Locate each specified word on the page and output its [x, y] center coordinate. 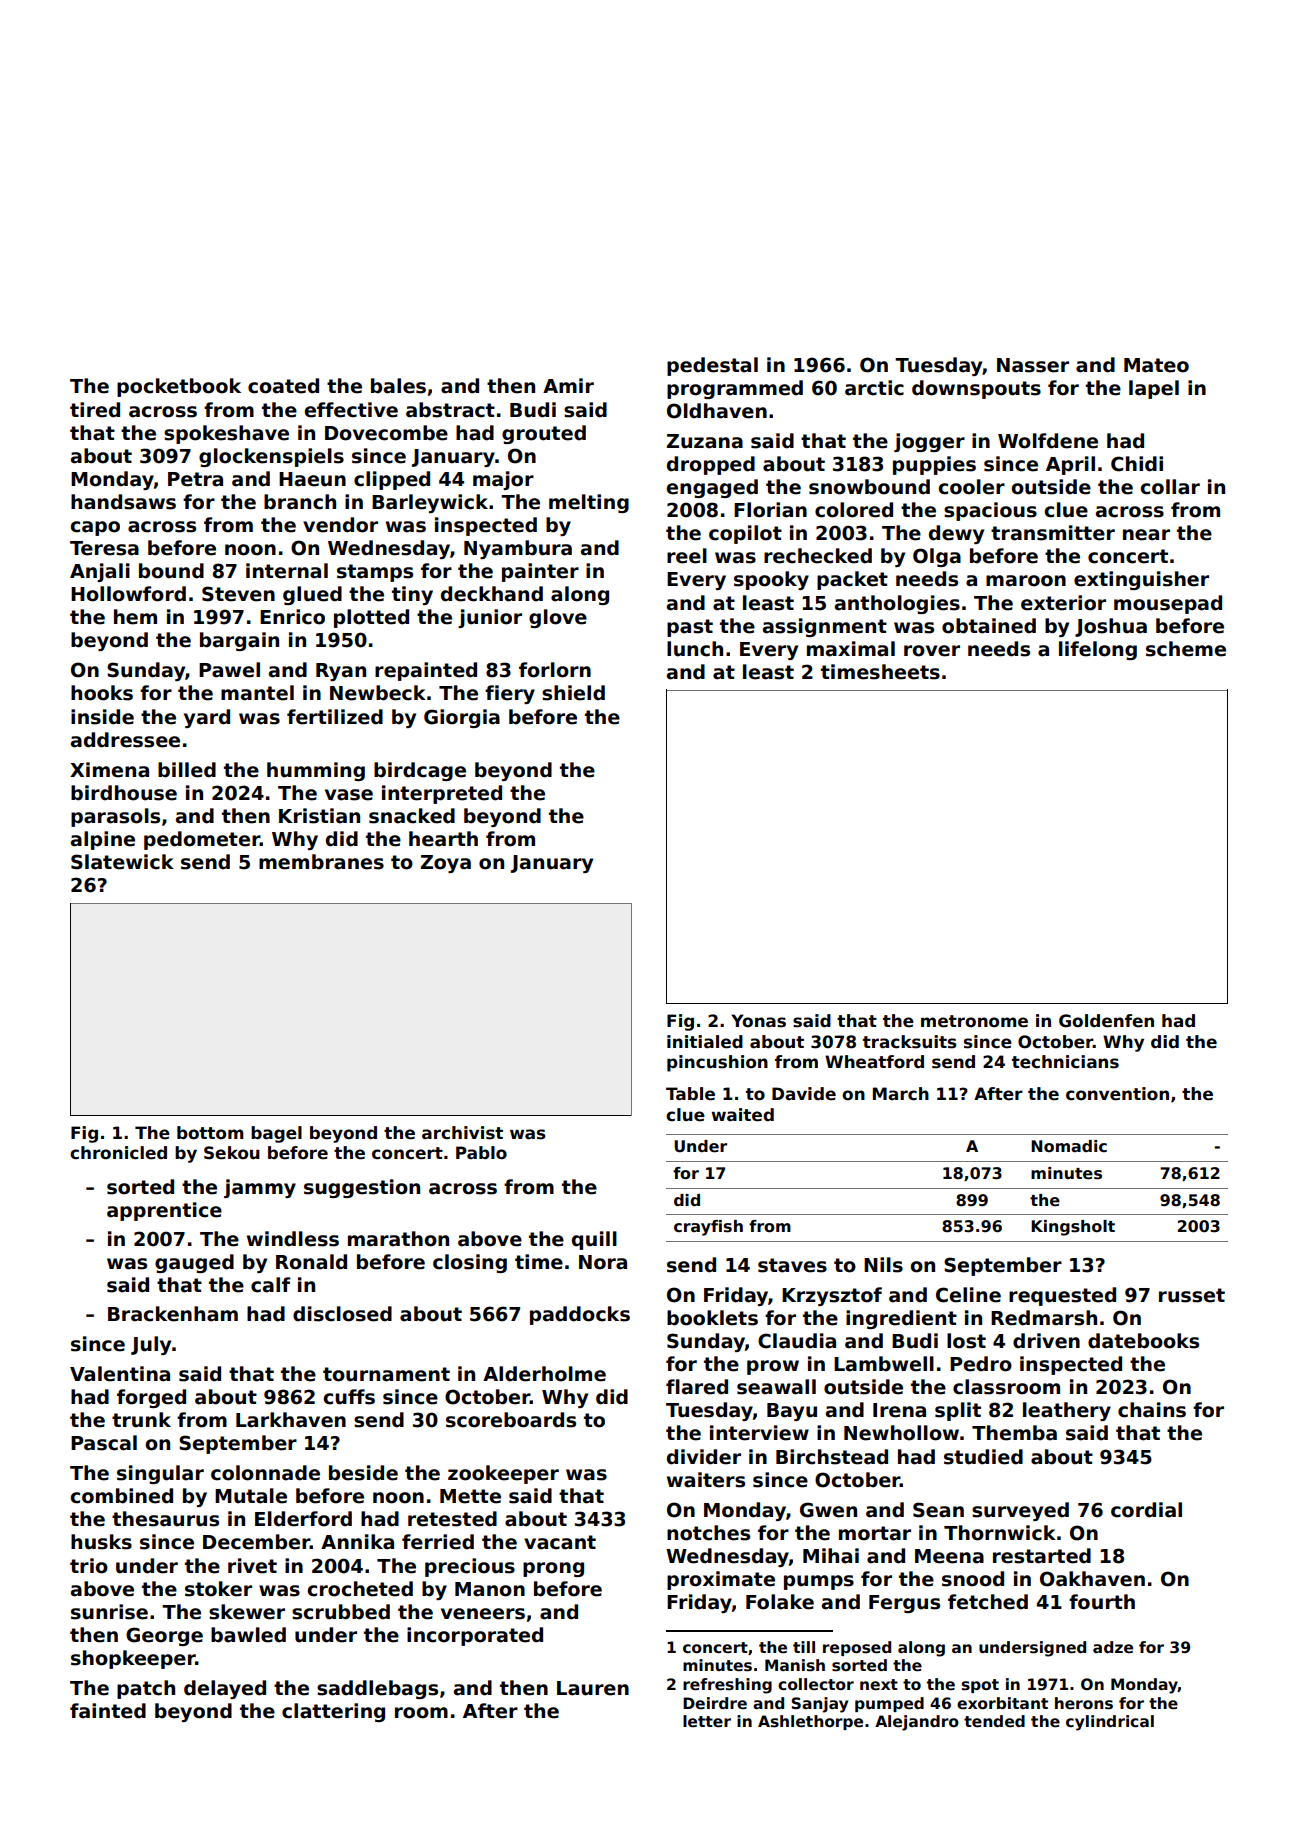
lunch [695, 649]
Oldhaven [717, 411]
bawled [248, 1635]
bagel [276, 1134]
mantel [257, 693]
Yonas [758, 1021]
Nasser [1033, 365]
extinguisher [1141, 580]
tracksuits [910, 1042]
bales [398, 386]
